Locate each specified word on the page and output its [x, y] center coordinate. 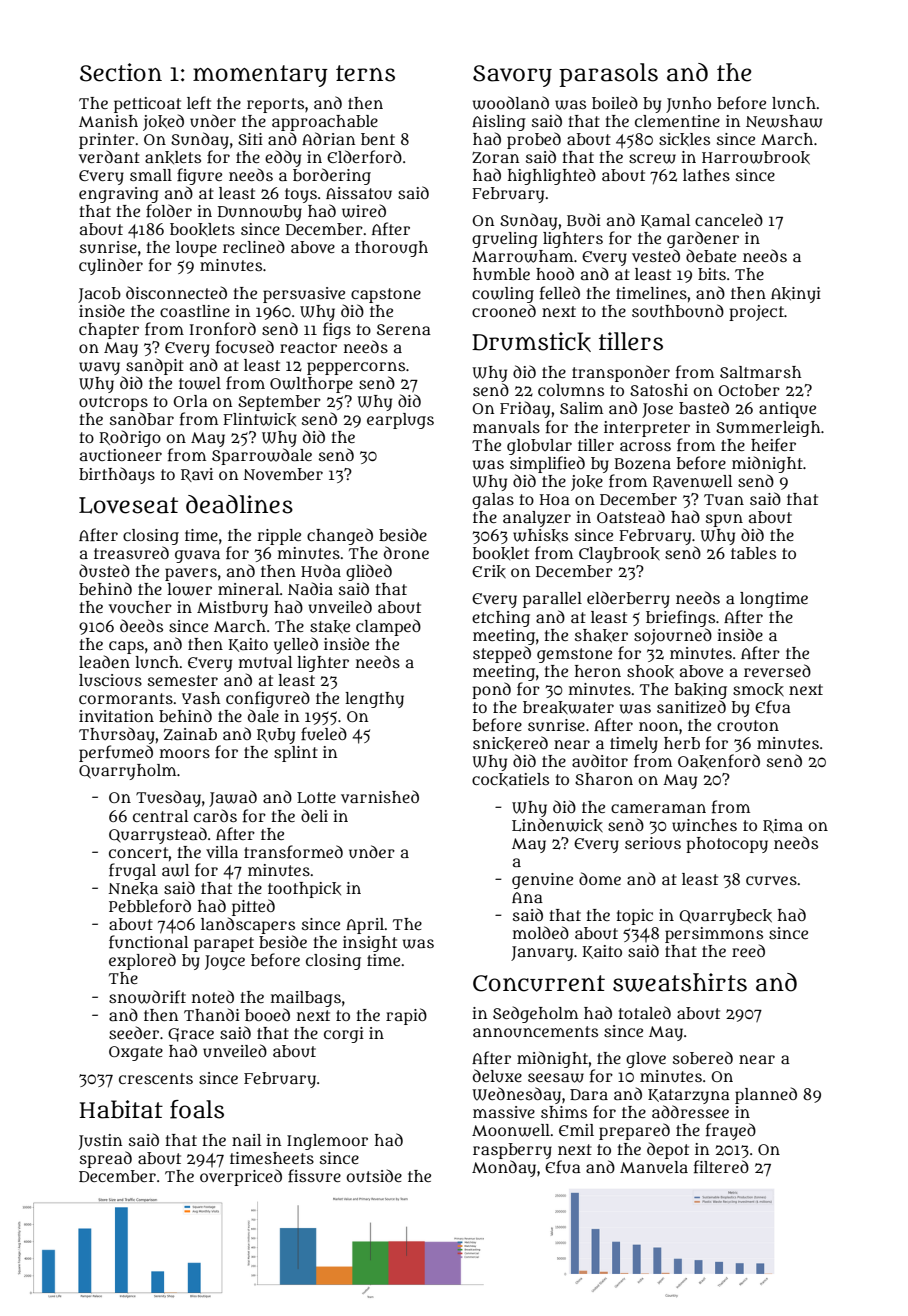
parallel [552, 600]
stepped [502, 654]
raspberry [512, 1151]
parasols [608, 75]
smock [758, 689]
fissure [314, 1176]
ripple [279, 537]
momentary [260, 76]
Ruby [276, 736]
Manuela [654, 1167]
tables [753, 553]
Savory [512, 76]
